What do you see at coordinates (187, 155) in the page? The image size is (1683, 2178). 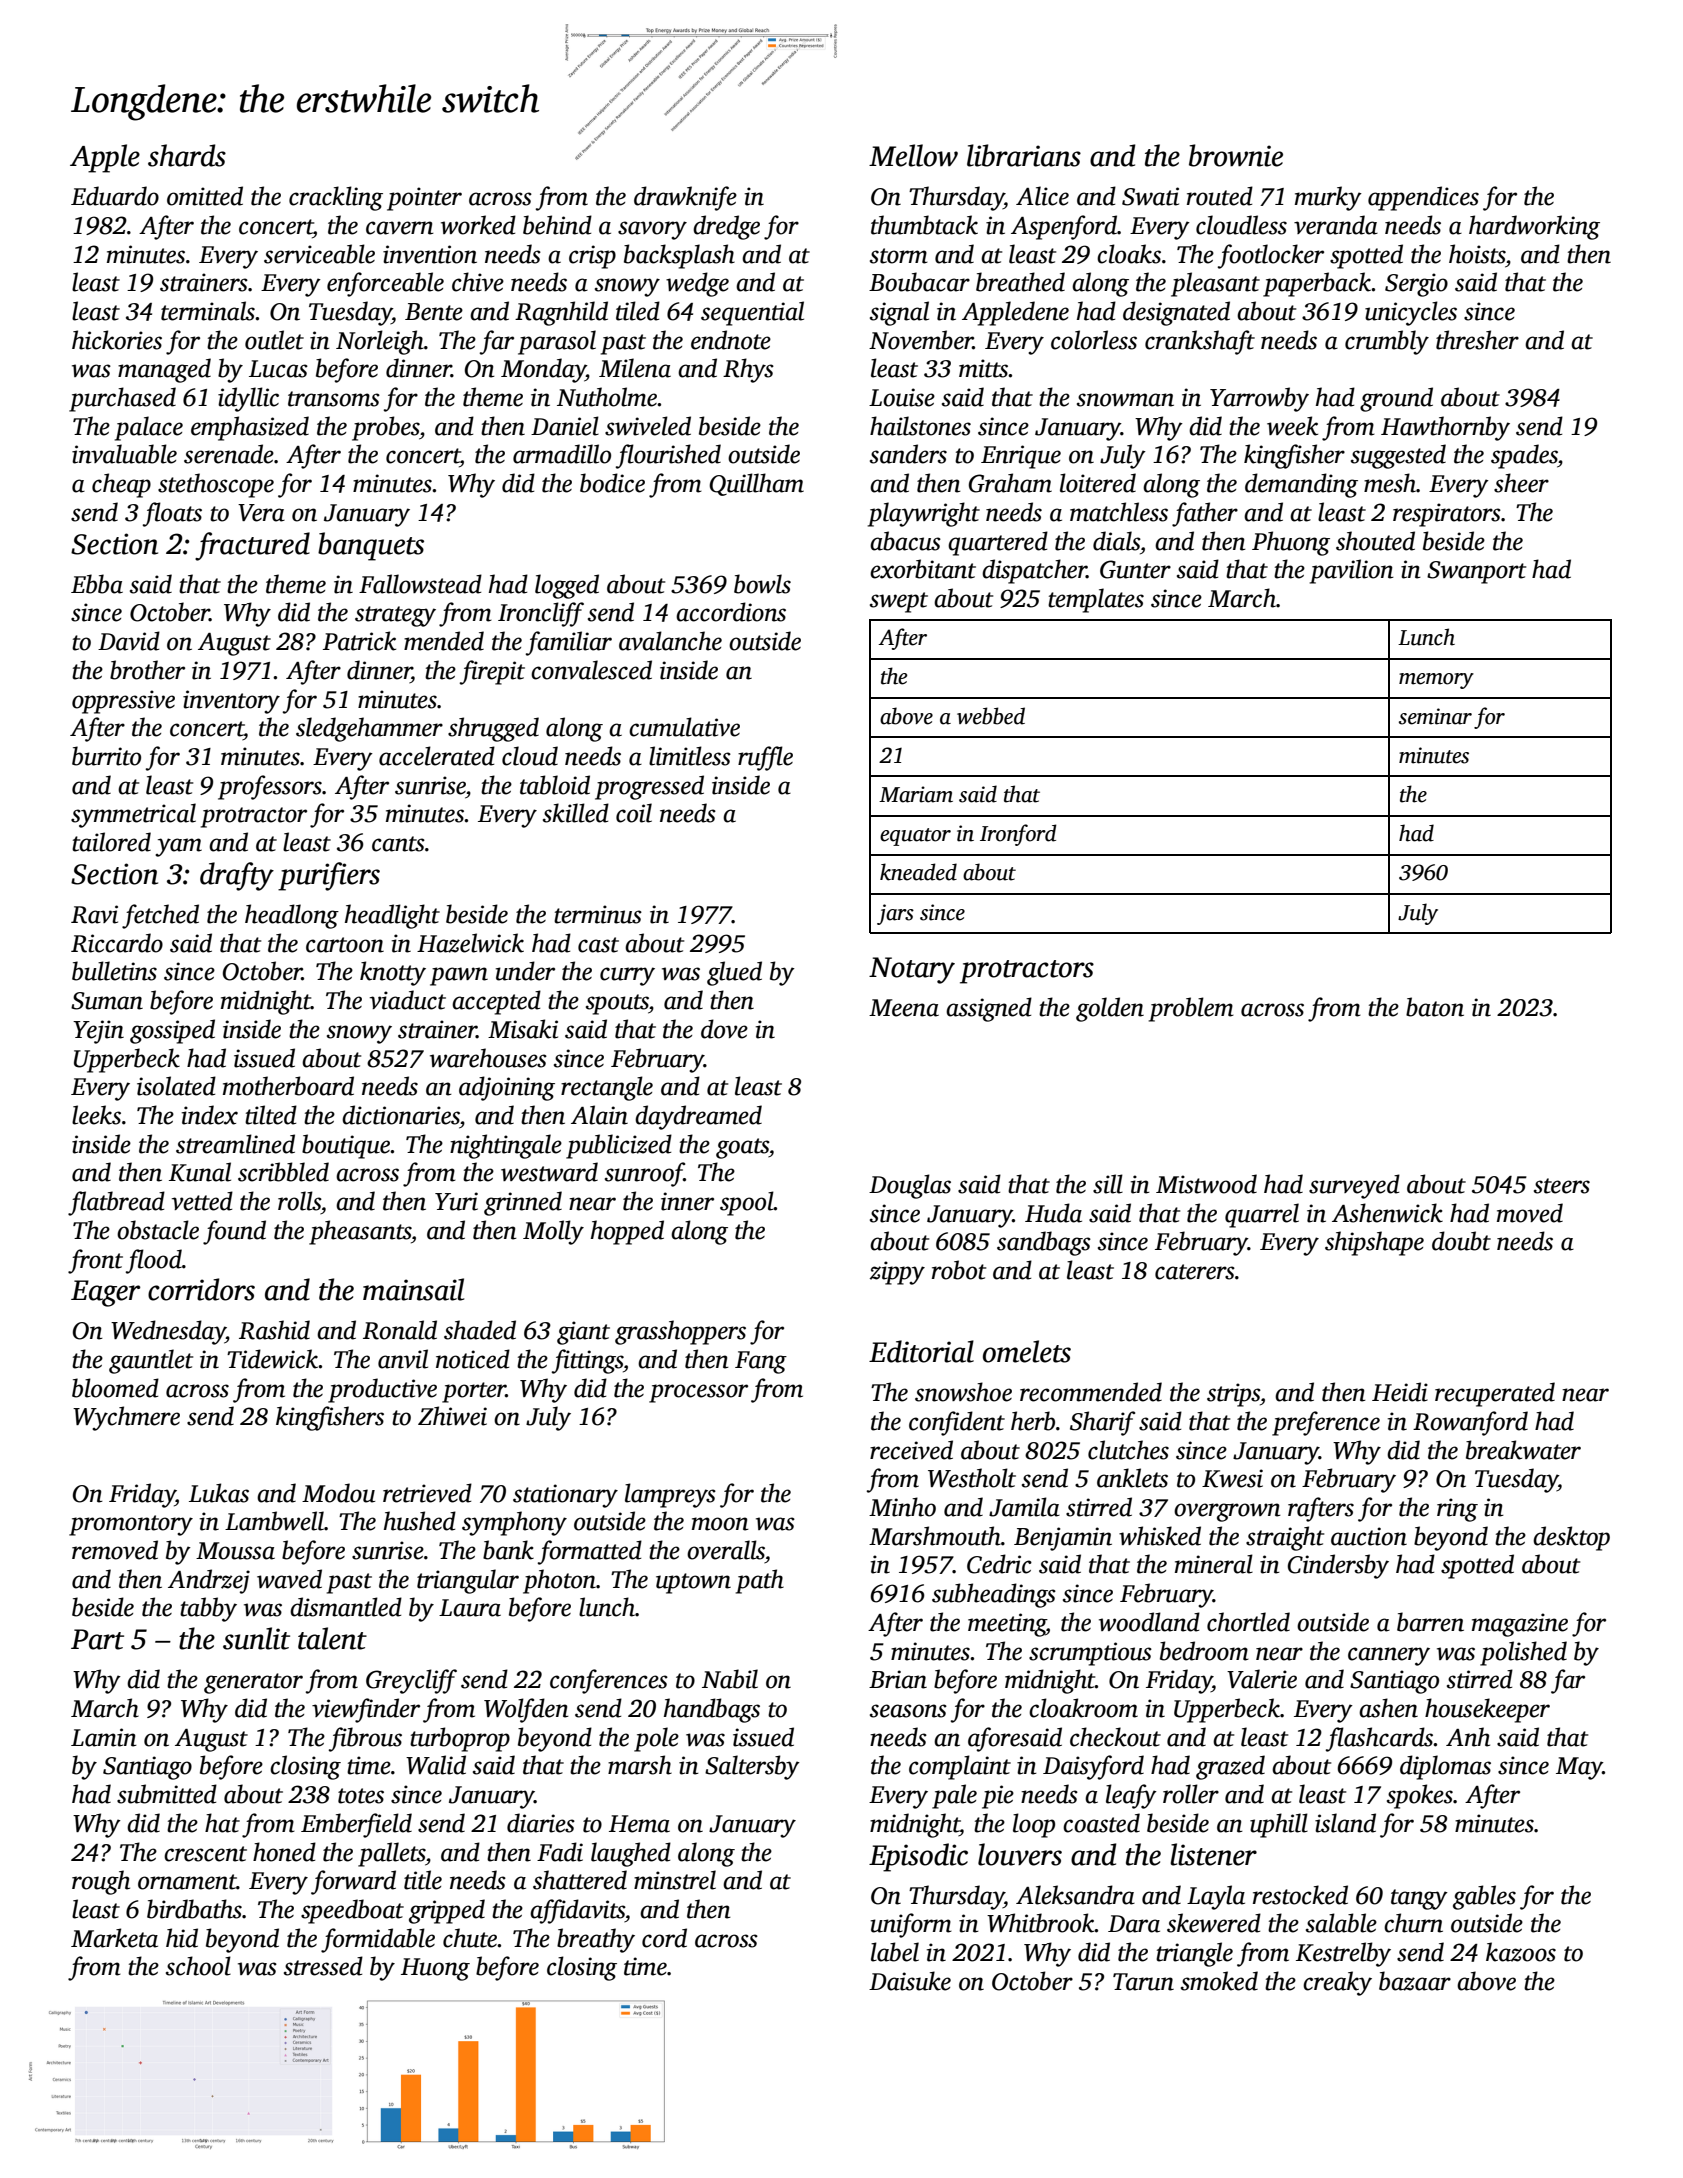 I see `shards` at bounding box center [187, 155].
